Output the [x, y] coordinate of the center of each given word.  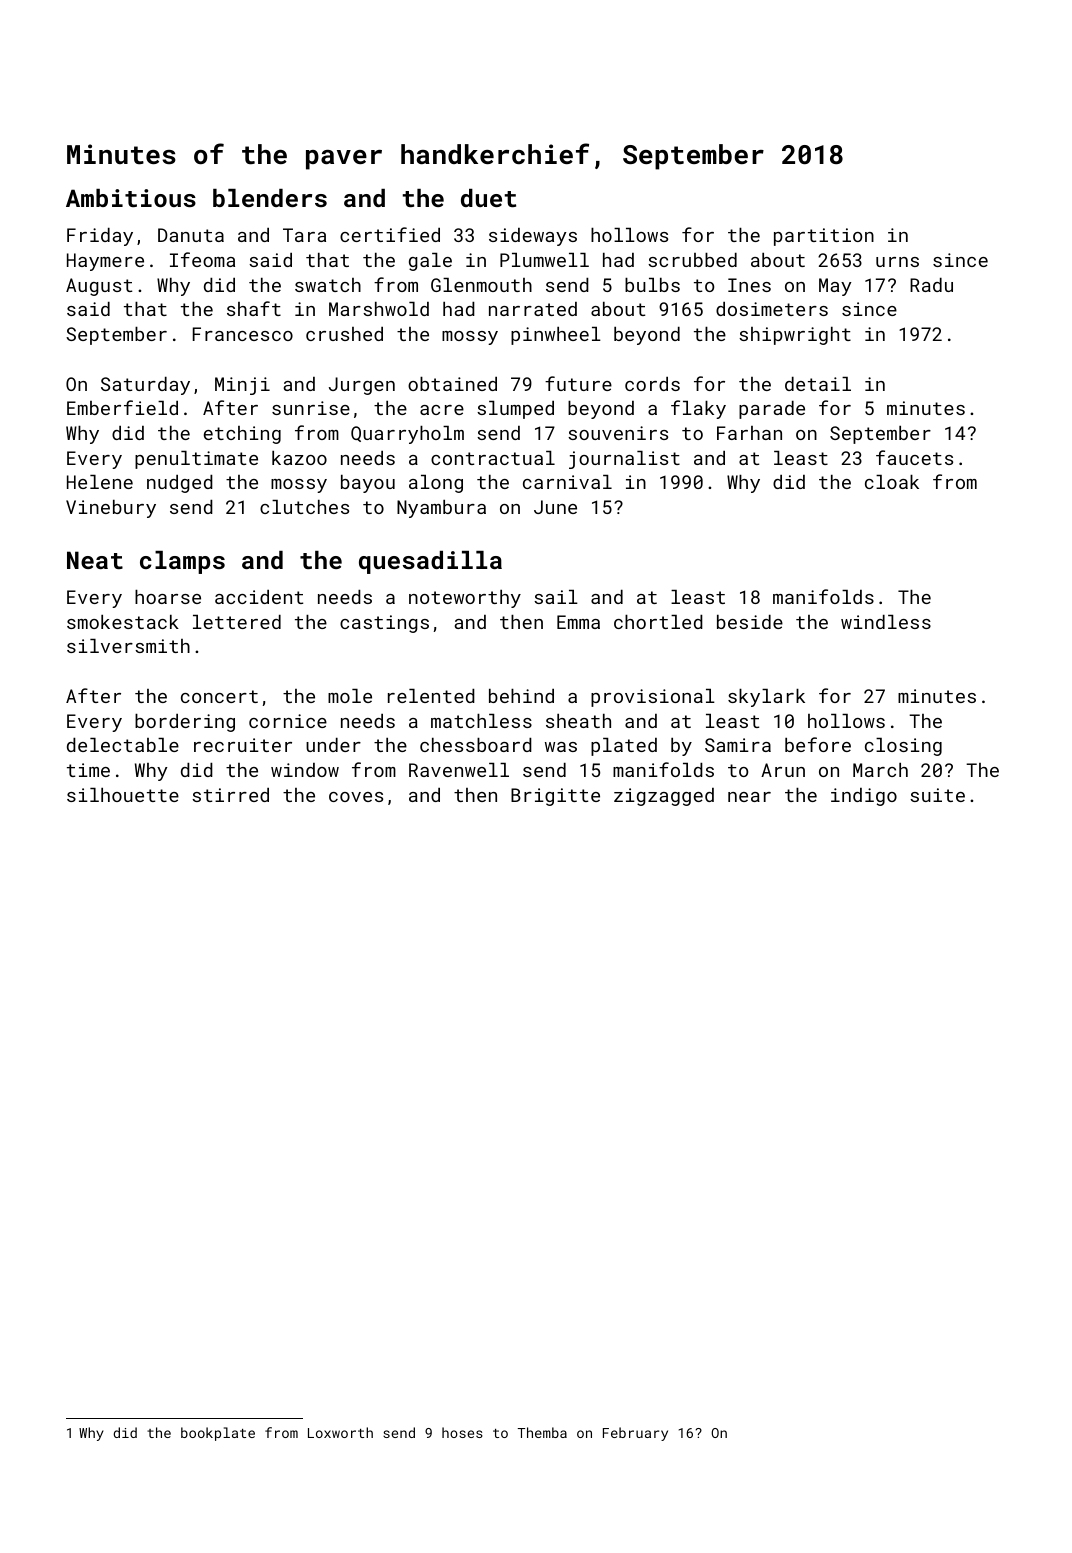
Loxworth [340, 1432]
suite [937, 795]
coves [356, 797]
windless [886, 622]
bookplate [218, 1434]
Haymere [105, 262]
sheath [578, 721]
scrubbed [692, 260]
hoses [462, 1432]
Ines [749, 285]
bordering [185, 723]
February [635, 1434]
